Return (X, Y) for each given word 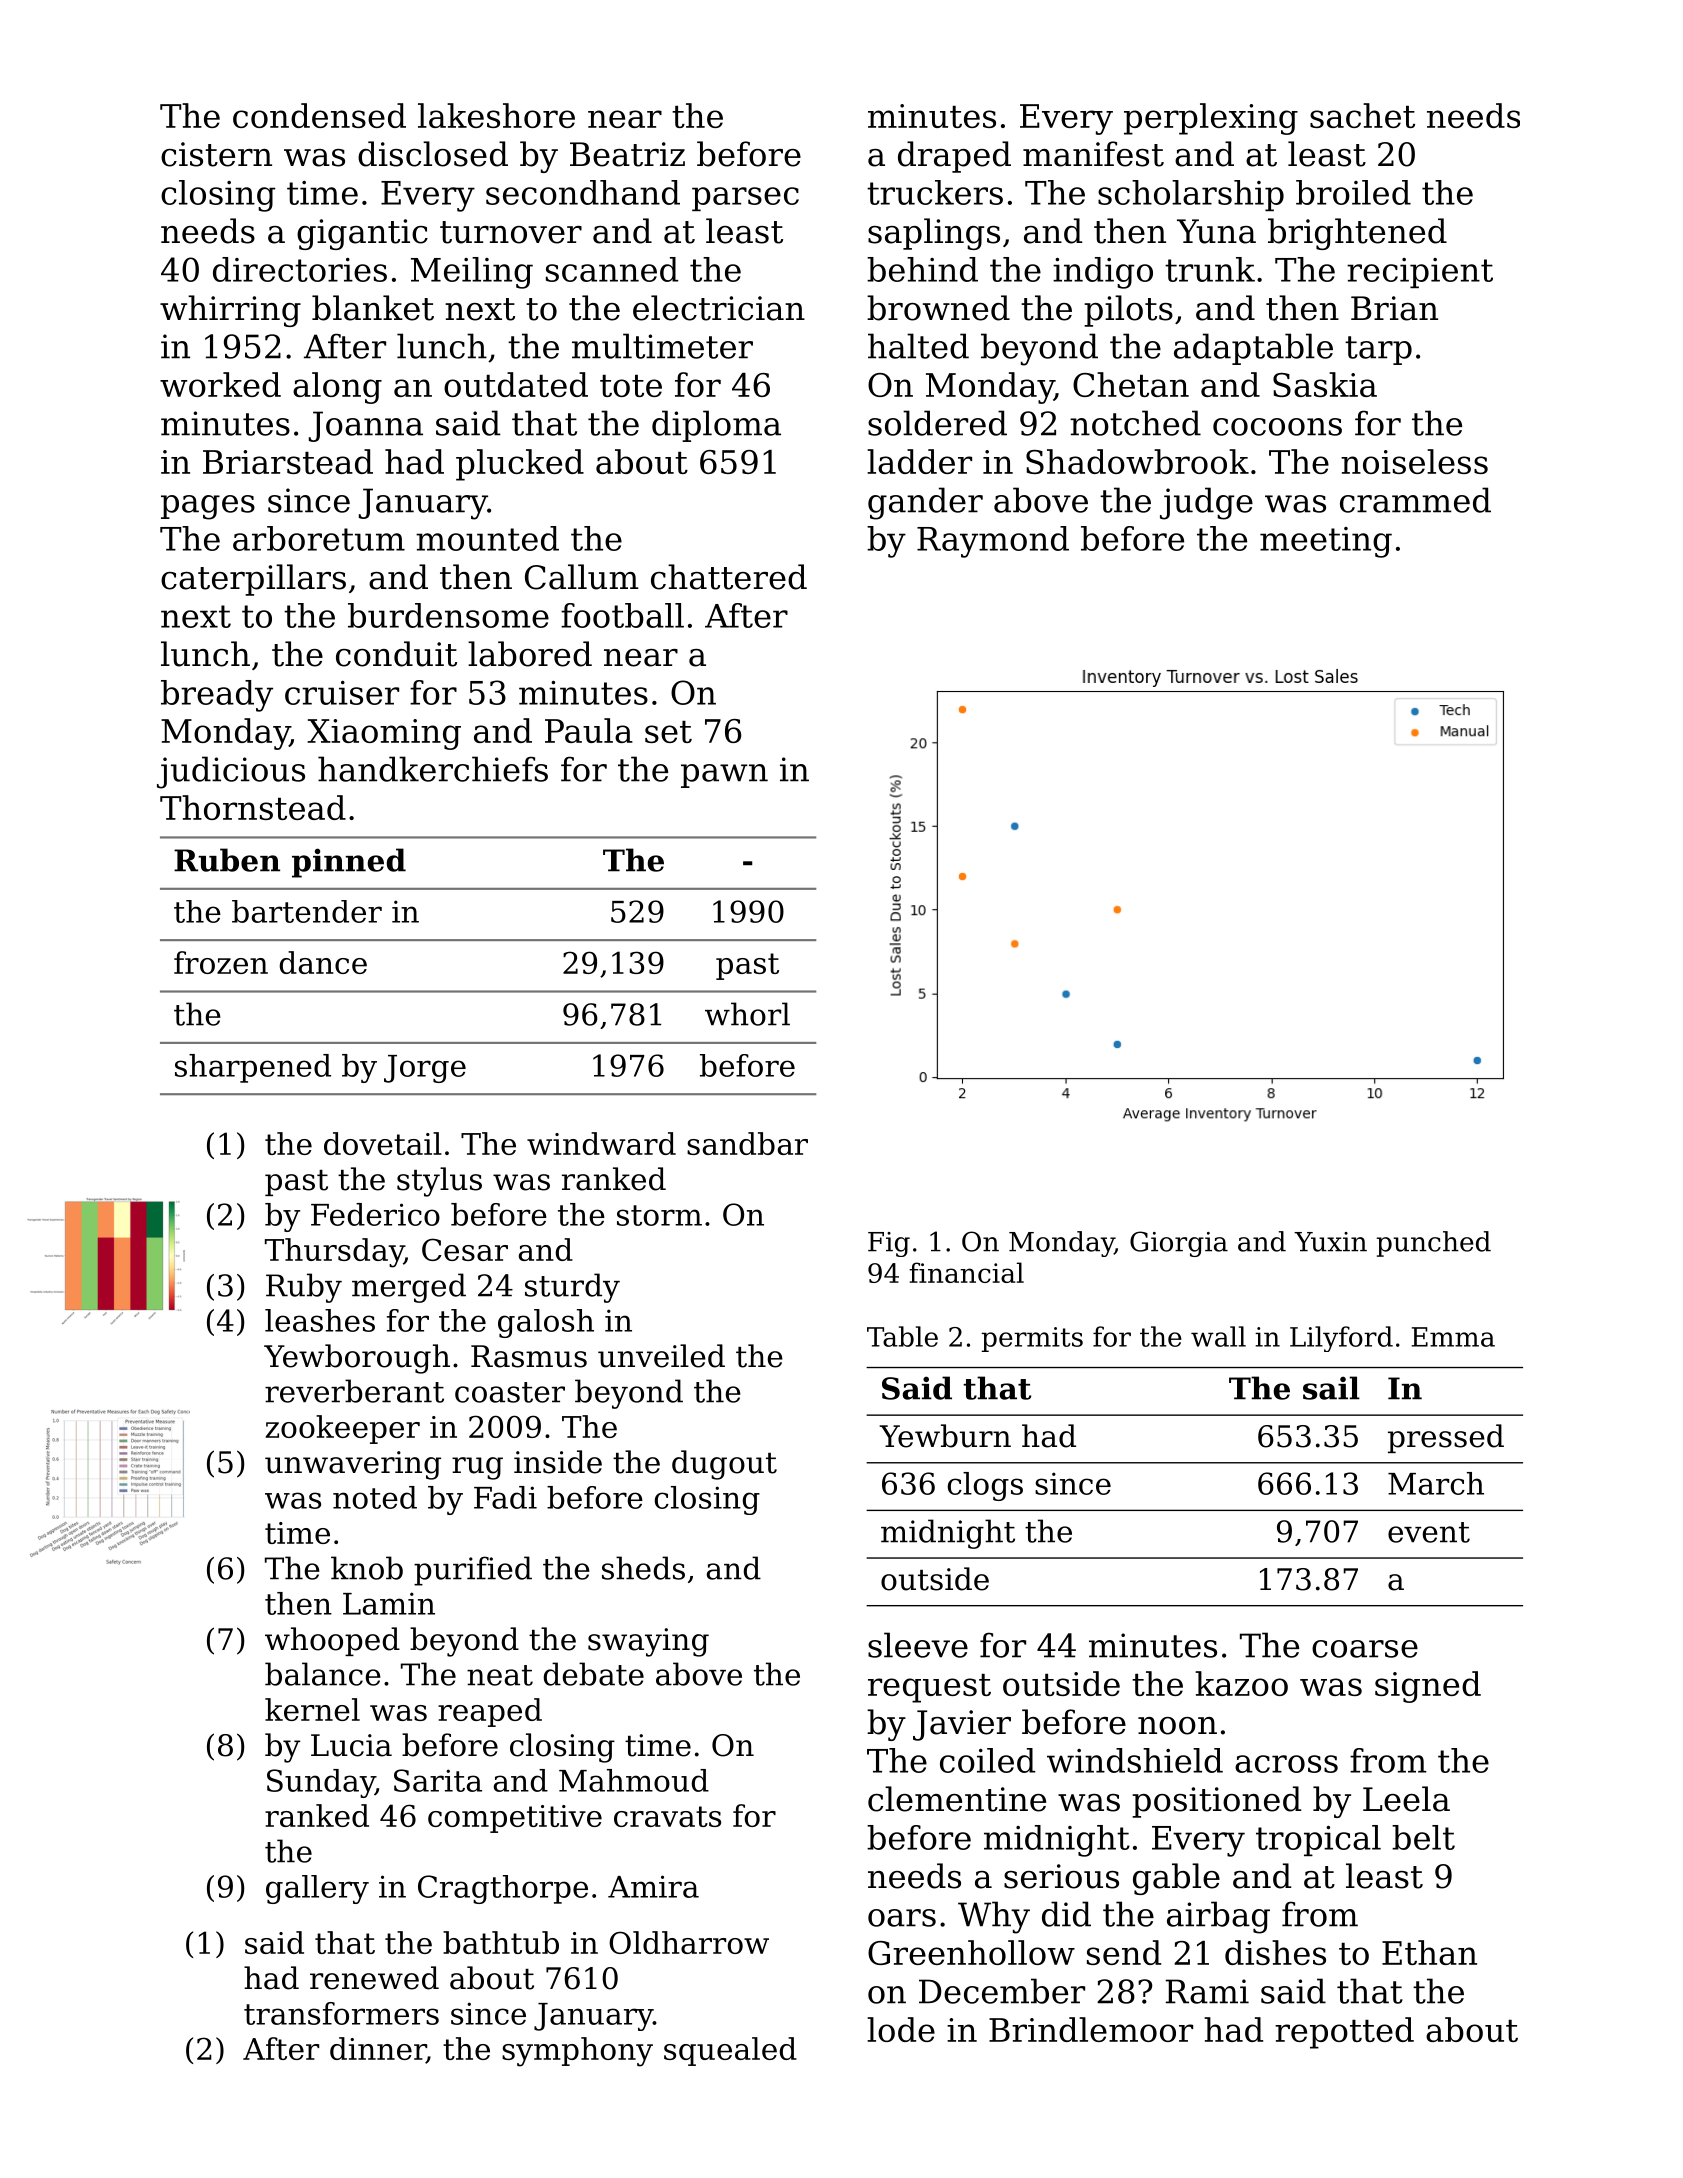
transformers (341, 2013)
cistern (216, 154)
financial (966, 1272)
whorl (747, 1014)
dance (323, 962)
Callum (582, 577)
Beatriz (627, 154)
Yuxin (1330, 1242)
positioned (1216, 1802)
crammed (1415, 500)
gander (925, 503)
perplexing (1211, 119)
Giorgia (1179, 1244)
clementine (957, 1799)
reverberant (354, 1391)
